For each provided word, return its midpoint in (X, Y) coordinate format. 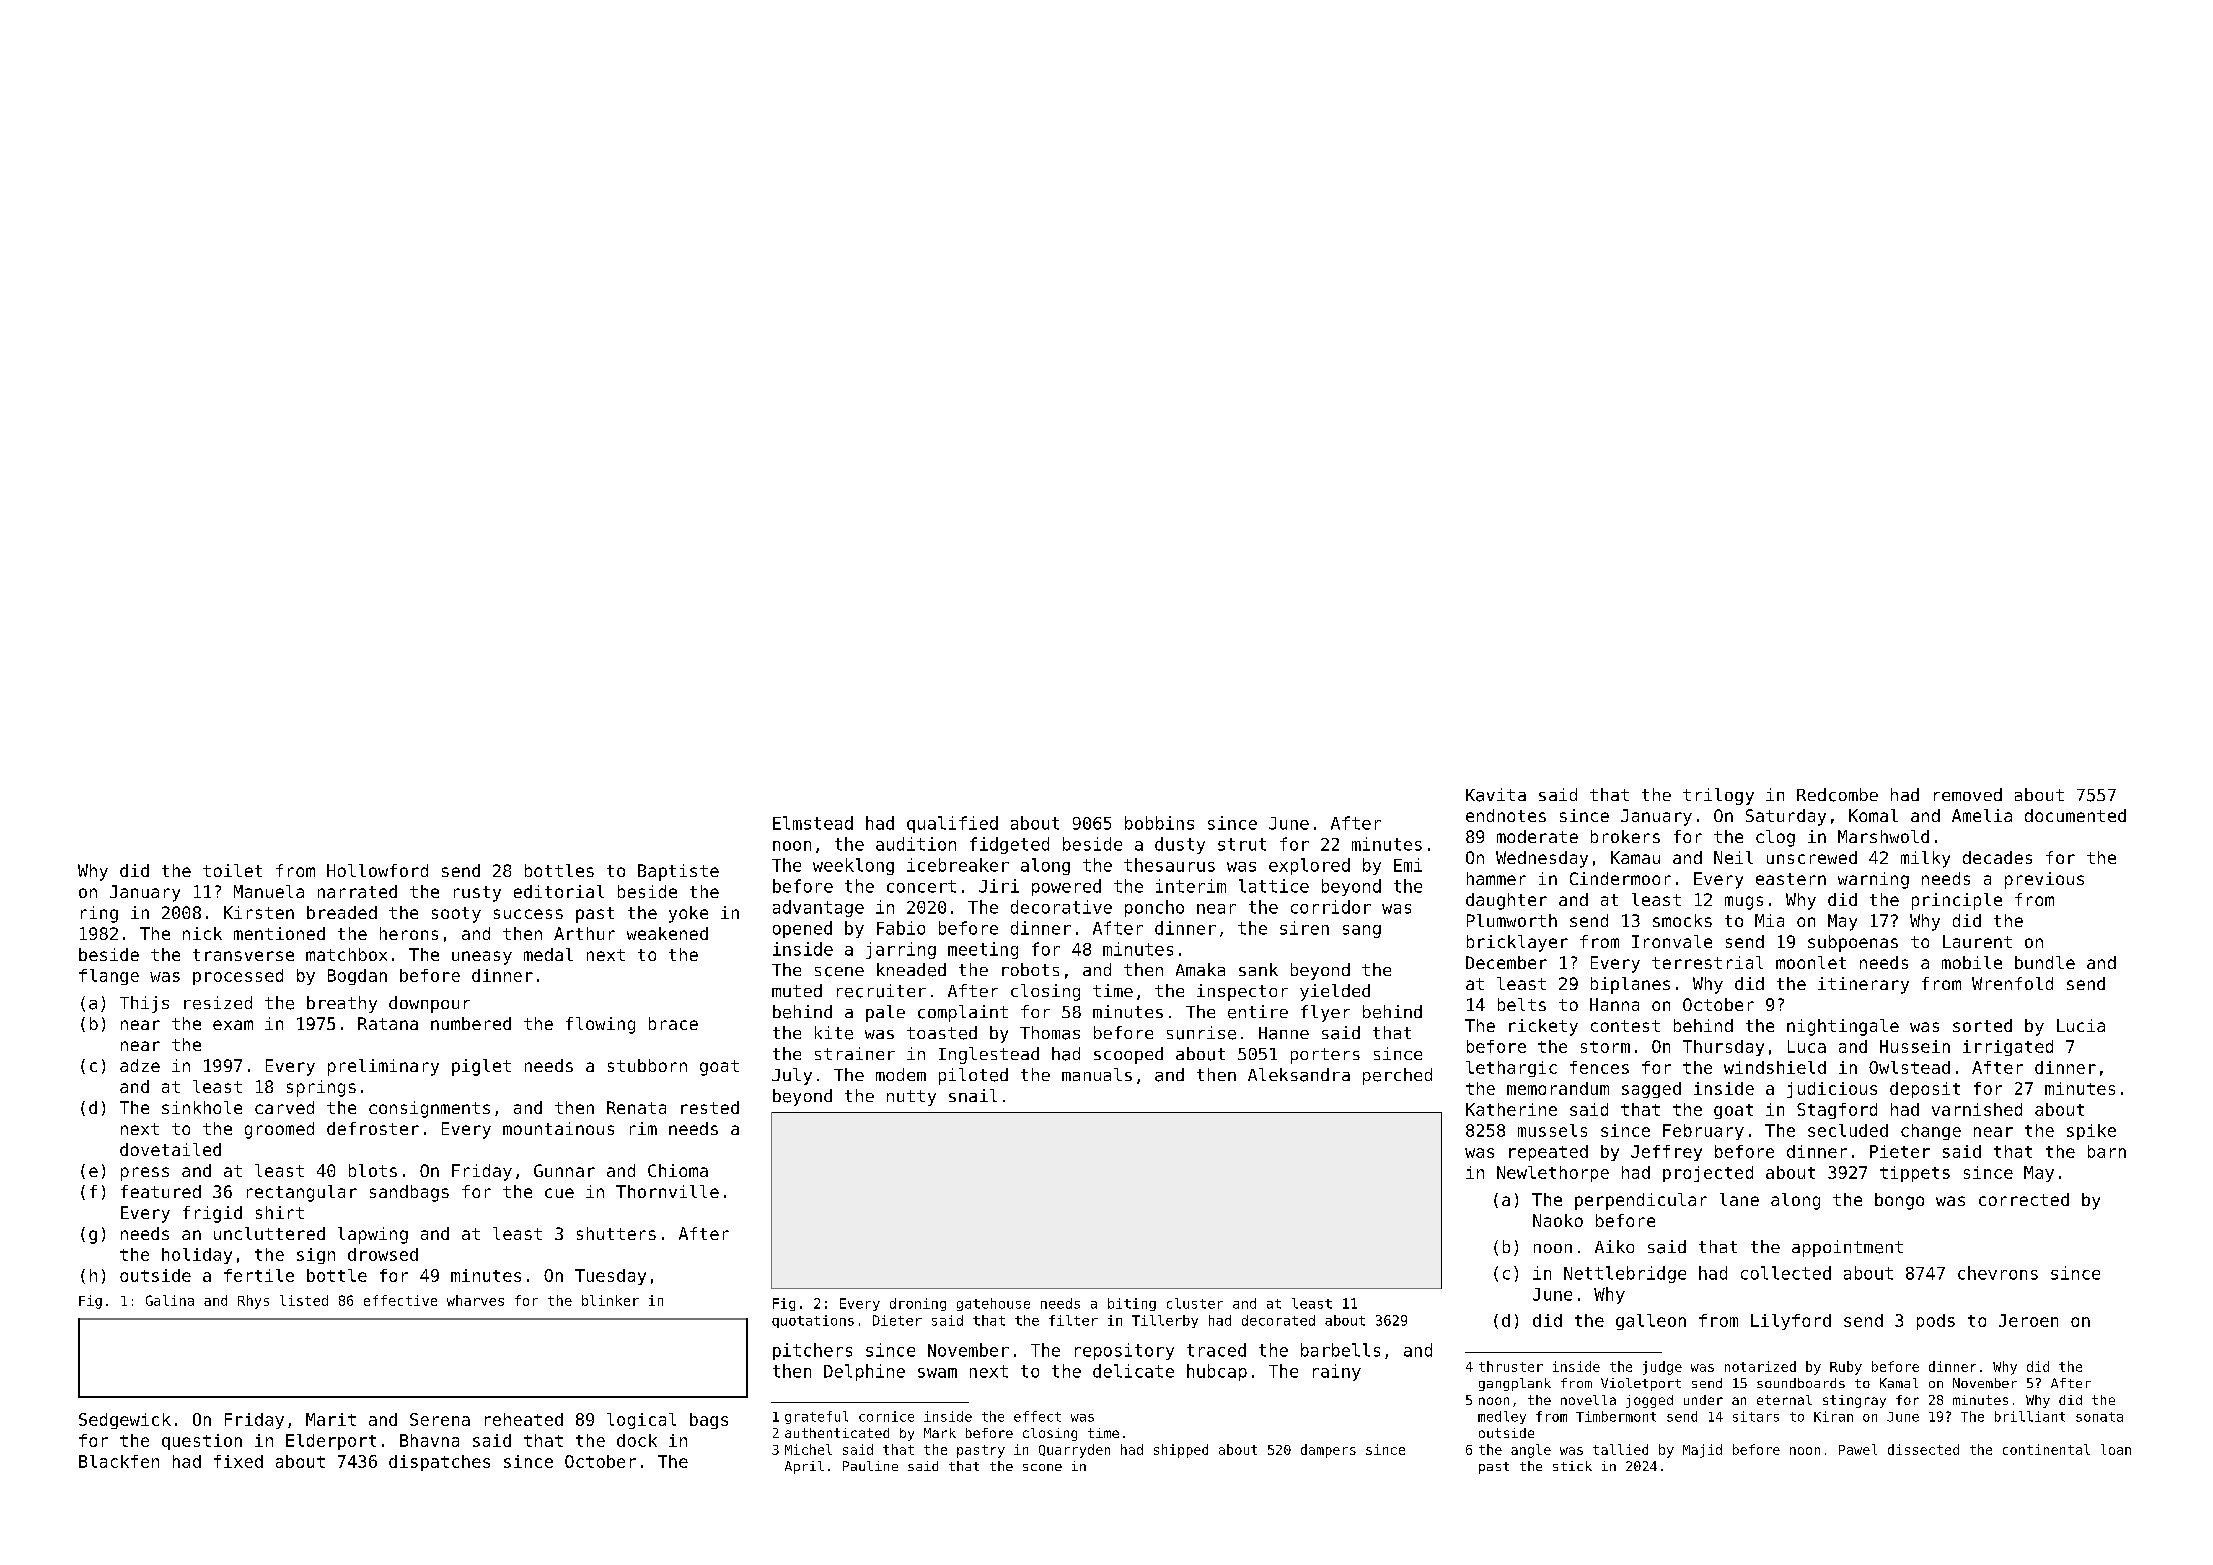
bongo (1899, 1201)
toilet (232, 870)
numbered (471, 1023)
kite (834, 1033)
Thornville (667, 1191)
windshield (1775, 1067)
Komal (1873, 815)
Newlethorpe (1553, 1174)
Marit (331, 1419)
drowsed (383, 1254)
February (1703, 1132)
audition (916, 844)
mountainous (558, 1128)
